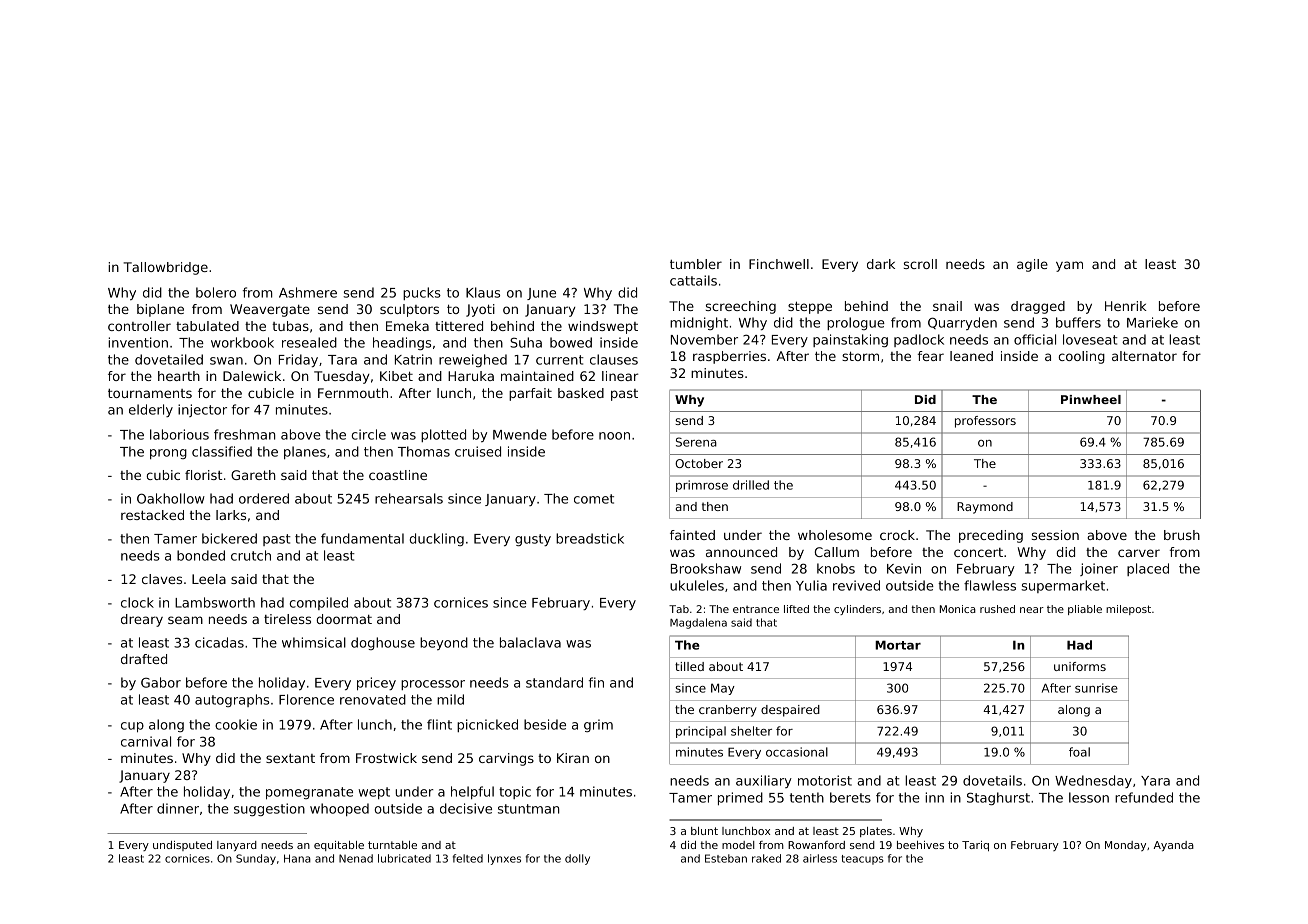  What do you see at coordinates (314, 642) in the image?
I see `whimsical` at bounding box center [314, 642].
